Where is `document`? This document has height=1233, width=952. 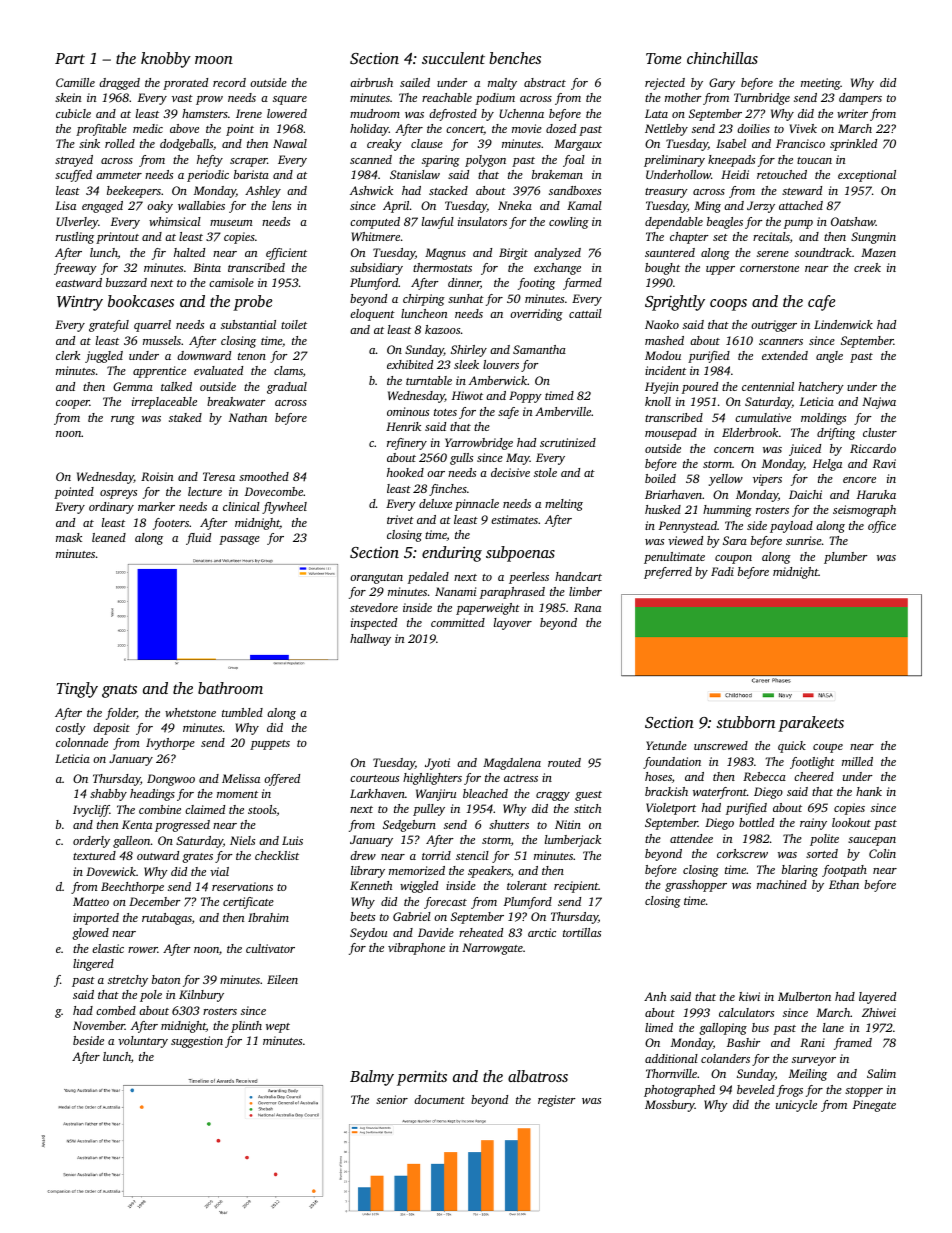 document is located at coordinates (439, 1099).
